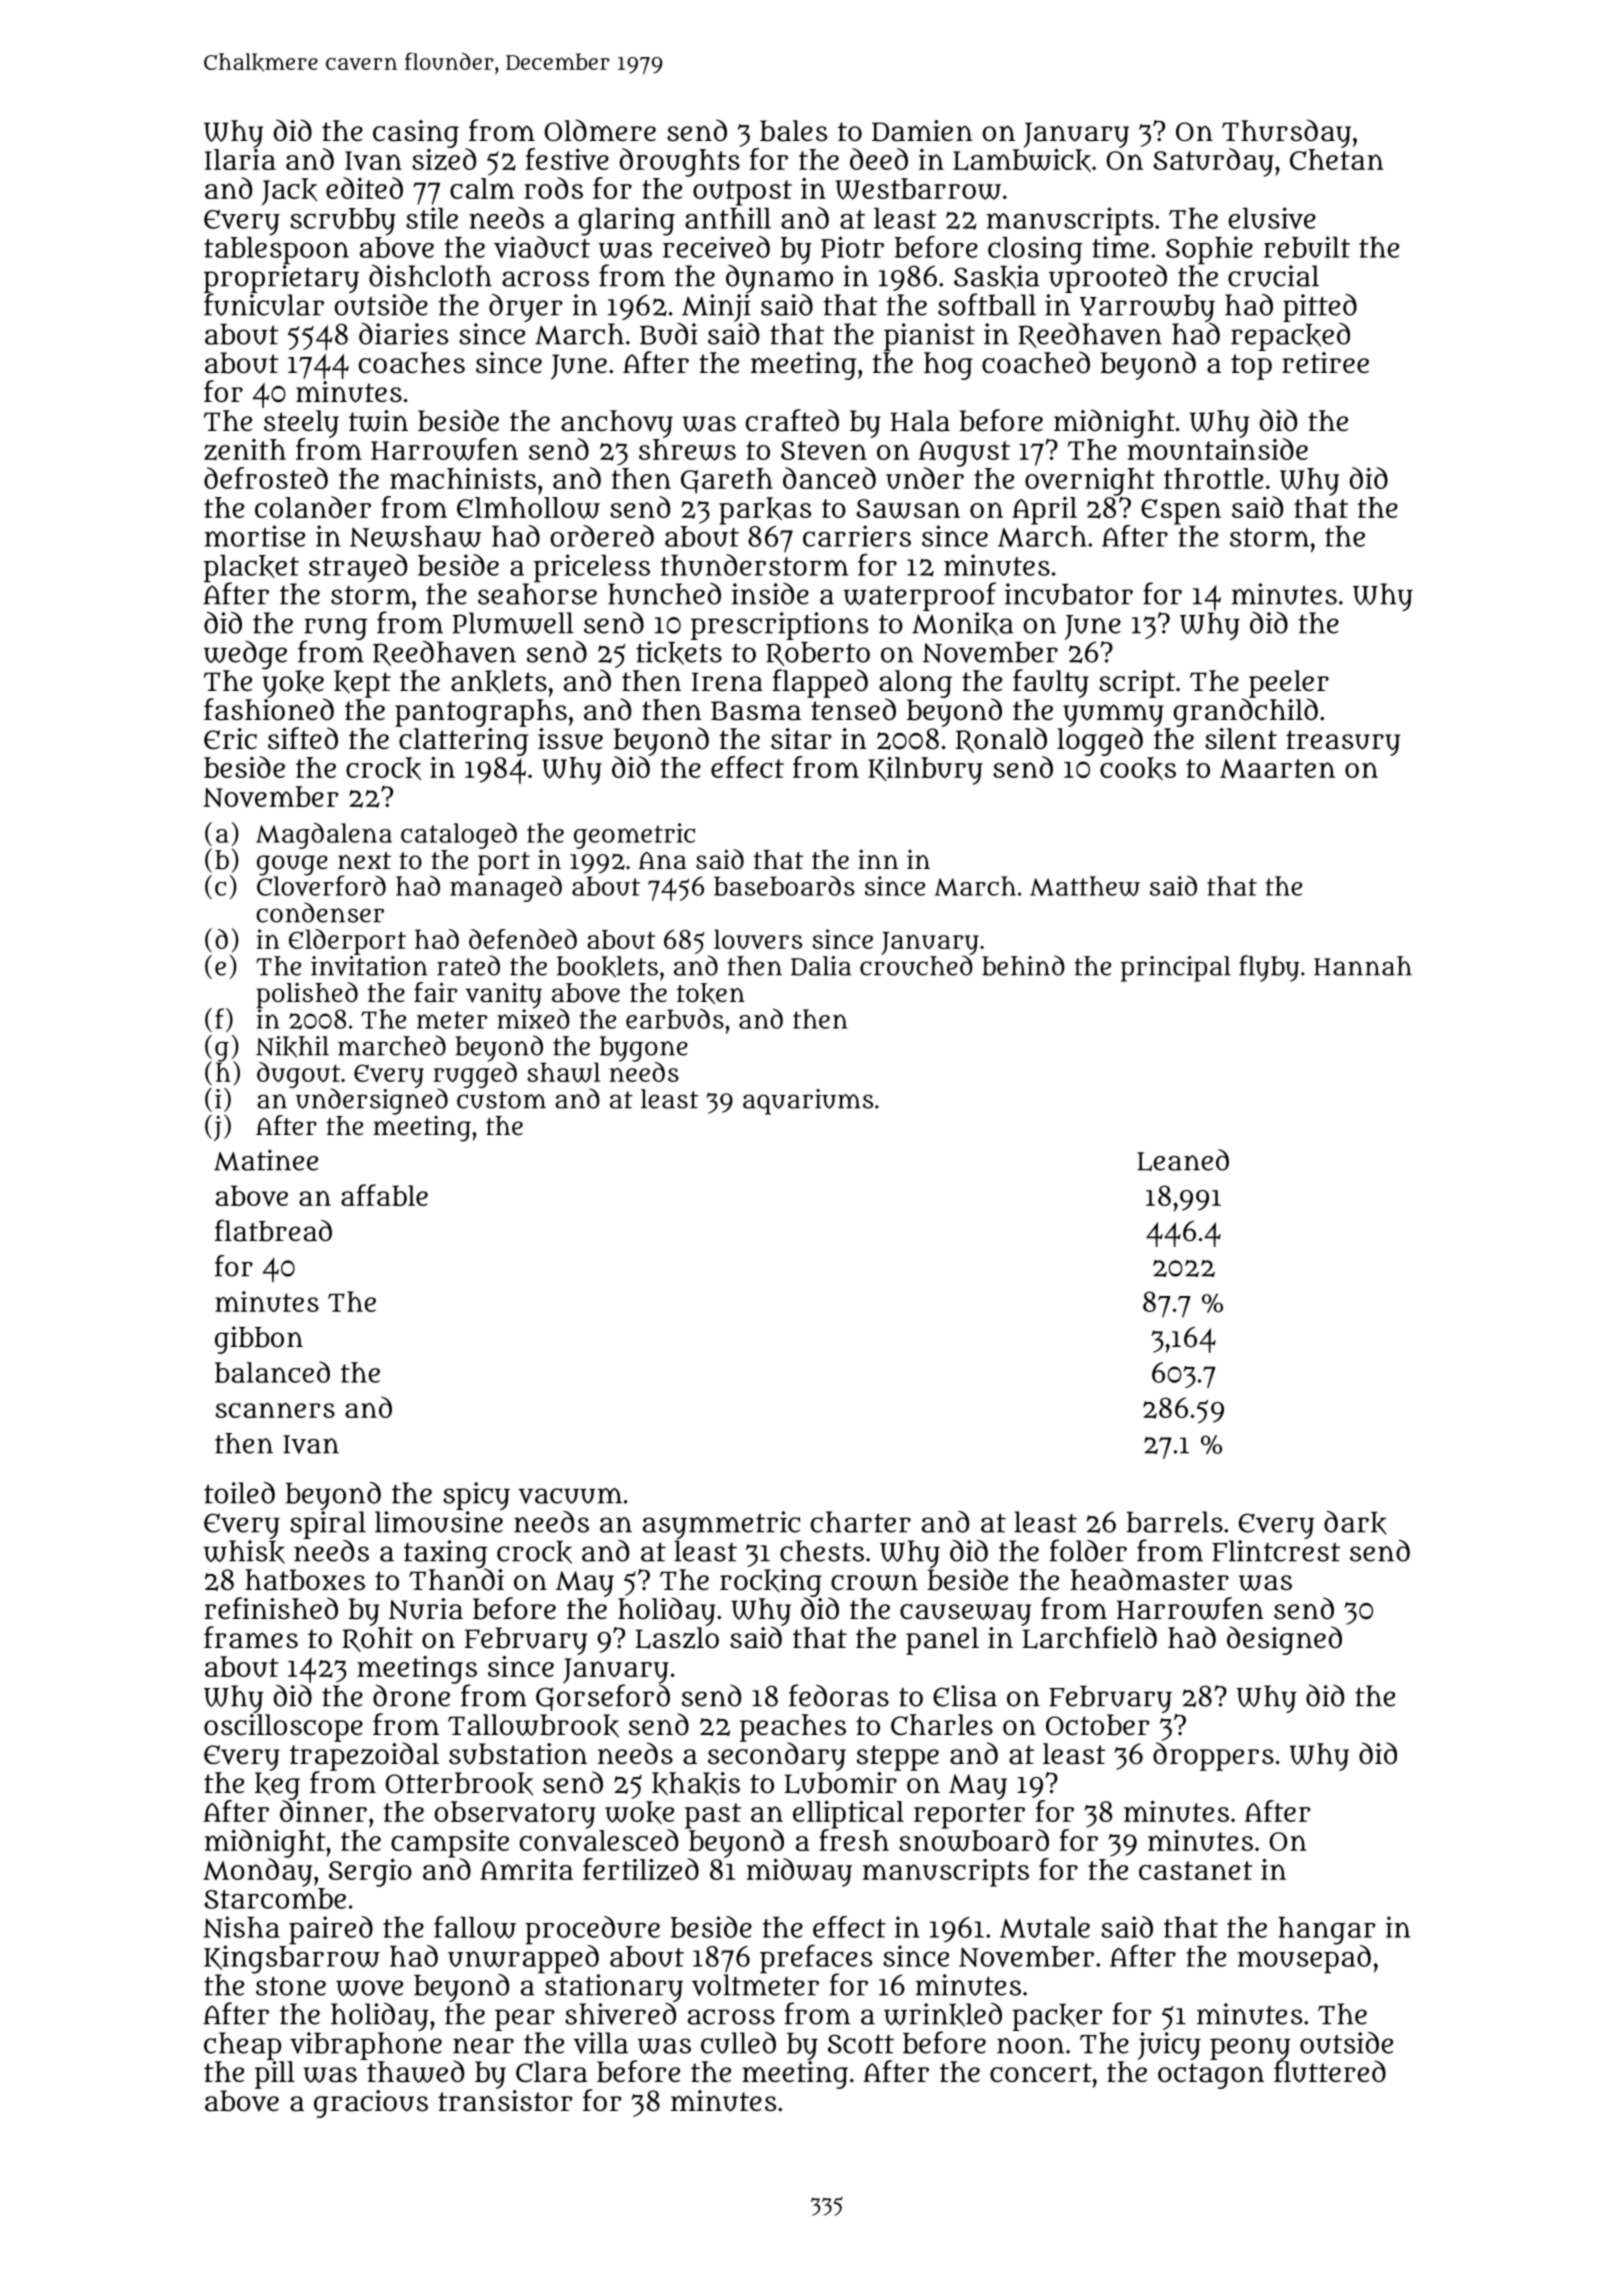 This screenshot has height=2292, width=1620. What do you see at coordinates (275, 2075) in the screenshot?
I see `pill` at bounding box center [275, 2075].
